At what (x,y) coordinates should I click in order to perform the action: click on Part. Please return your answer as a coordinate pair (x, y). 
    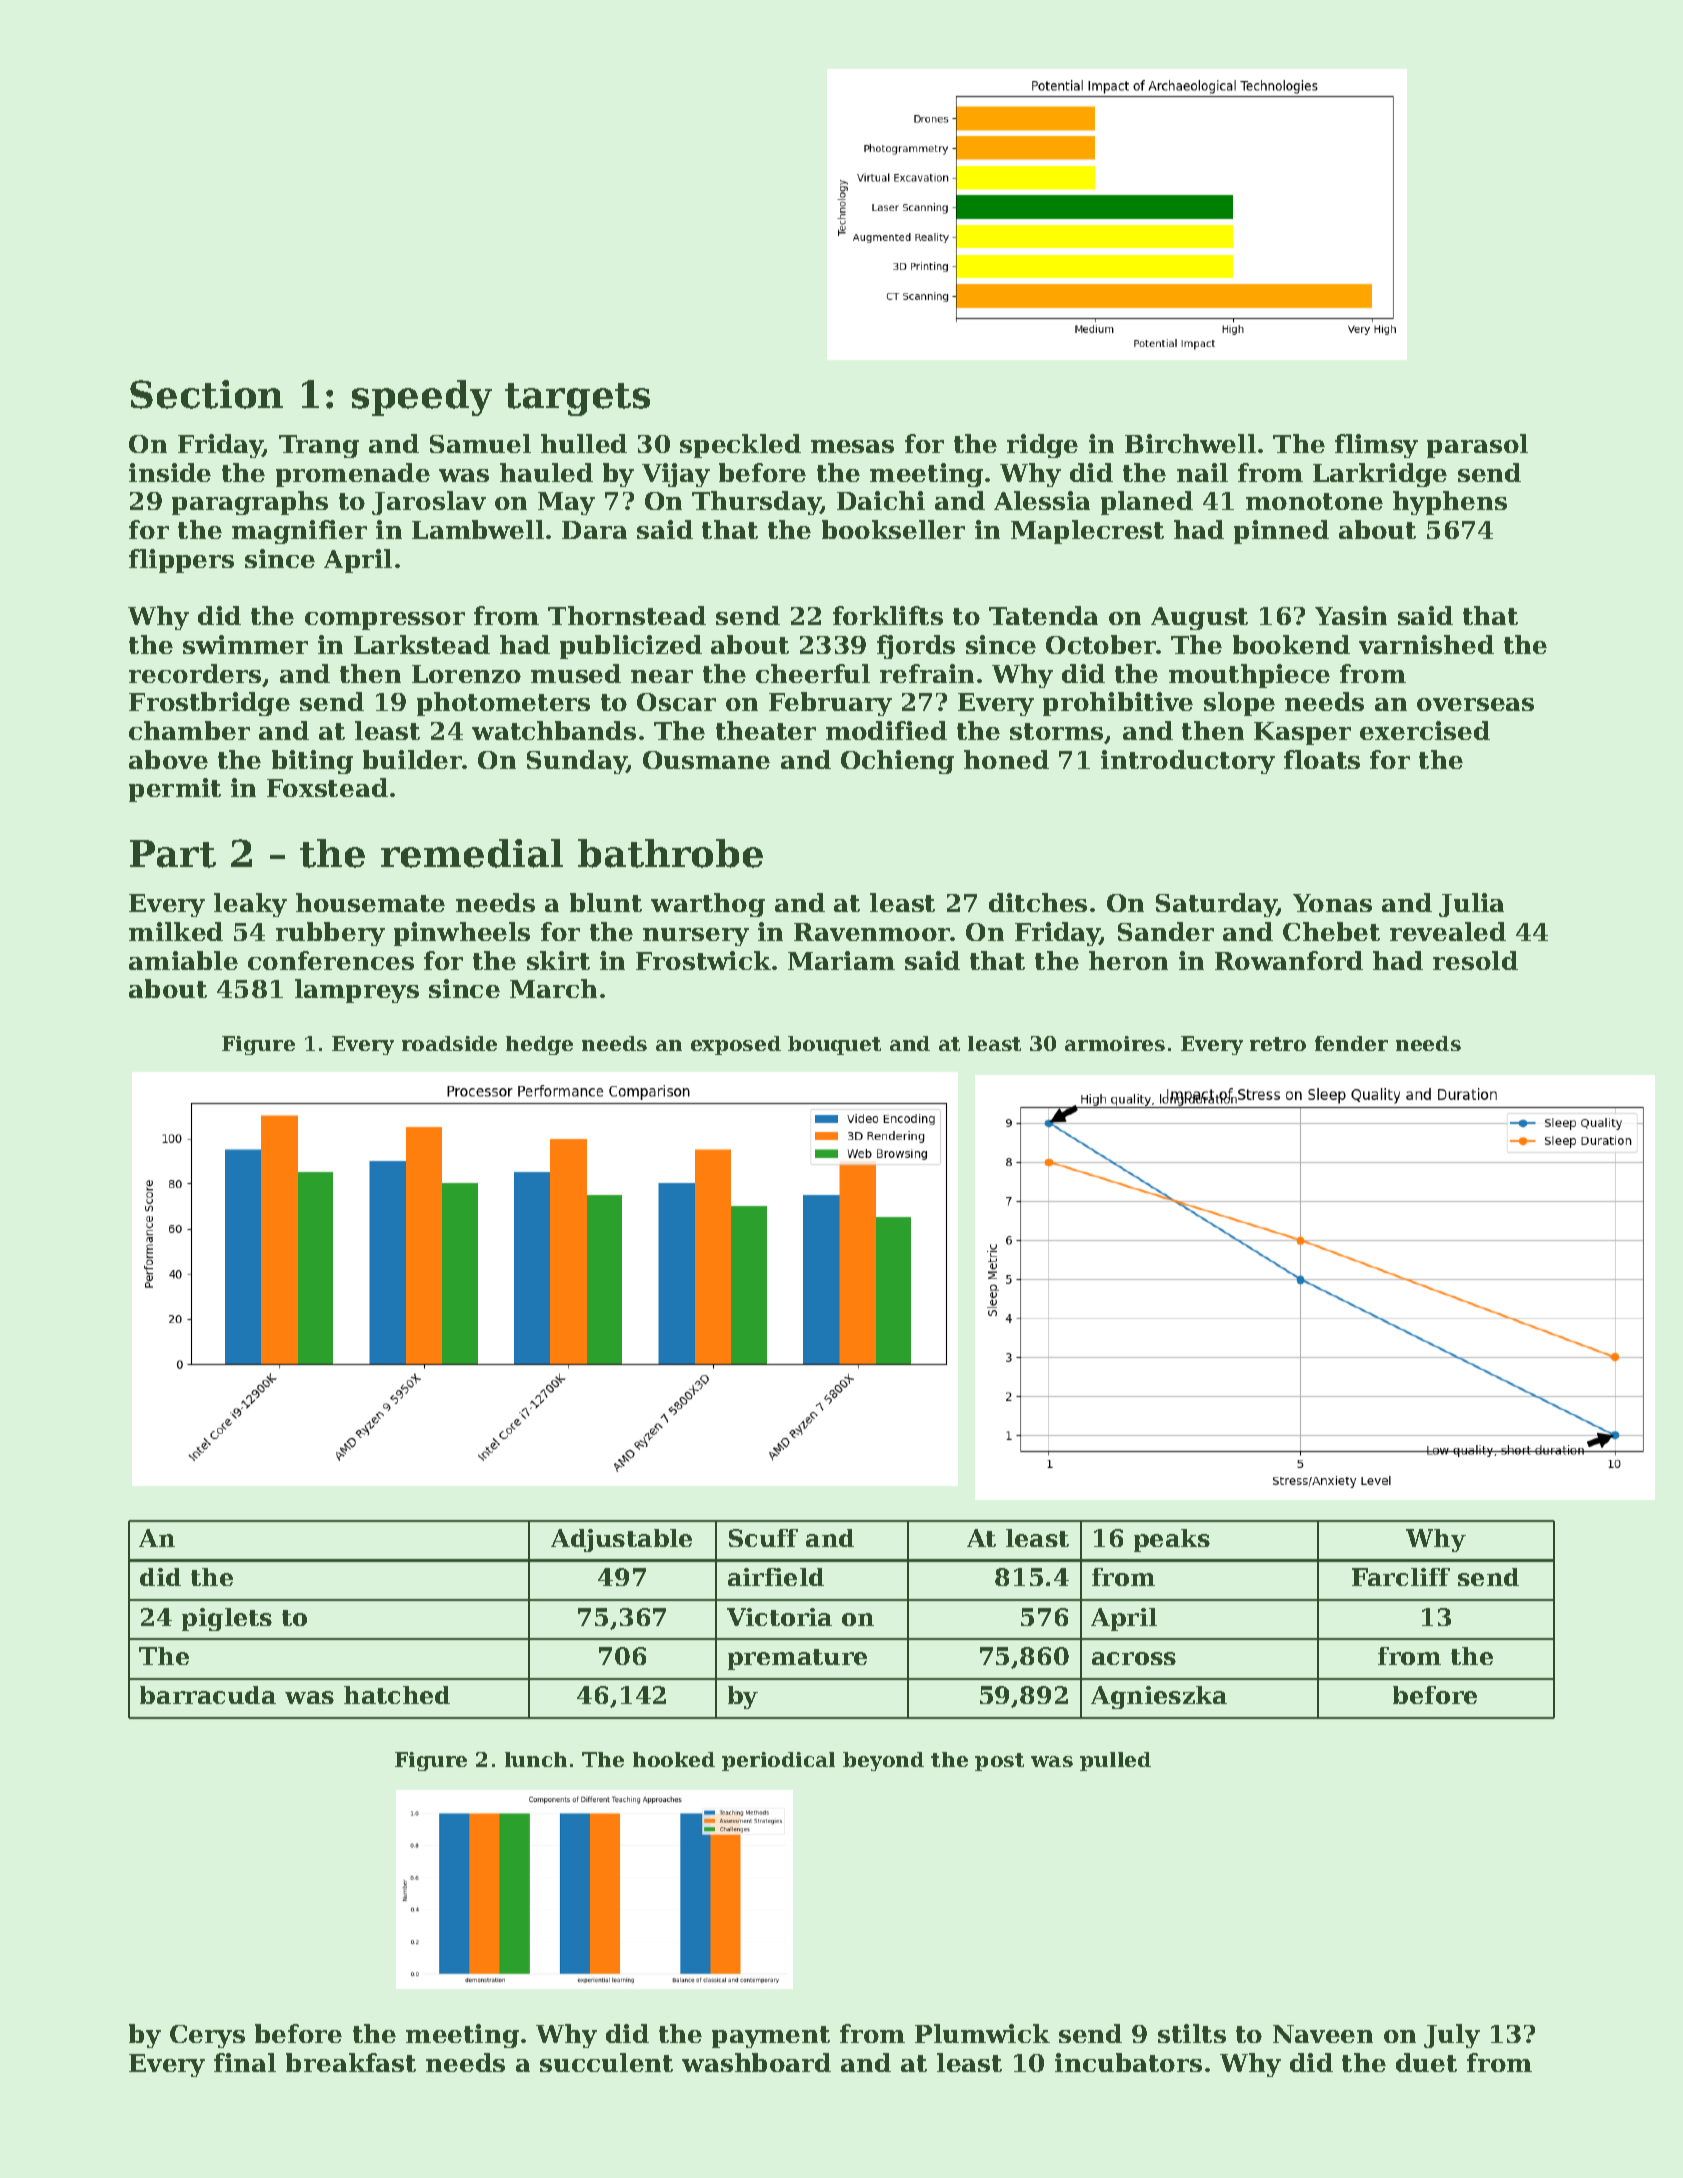
    Looking at the image, I should click on (173, 854).
